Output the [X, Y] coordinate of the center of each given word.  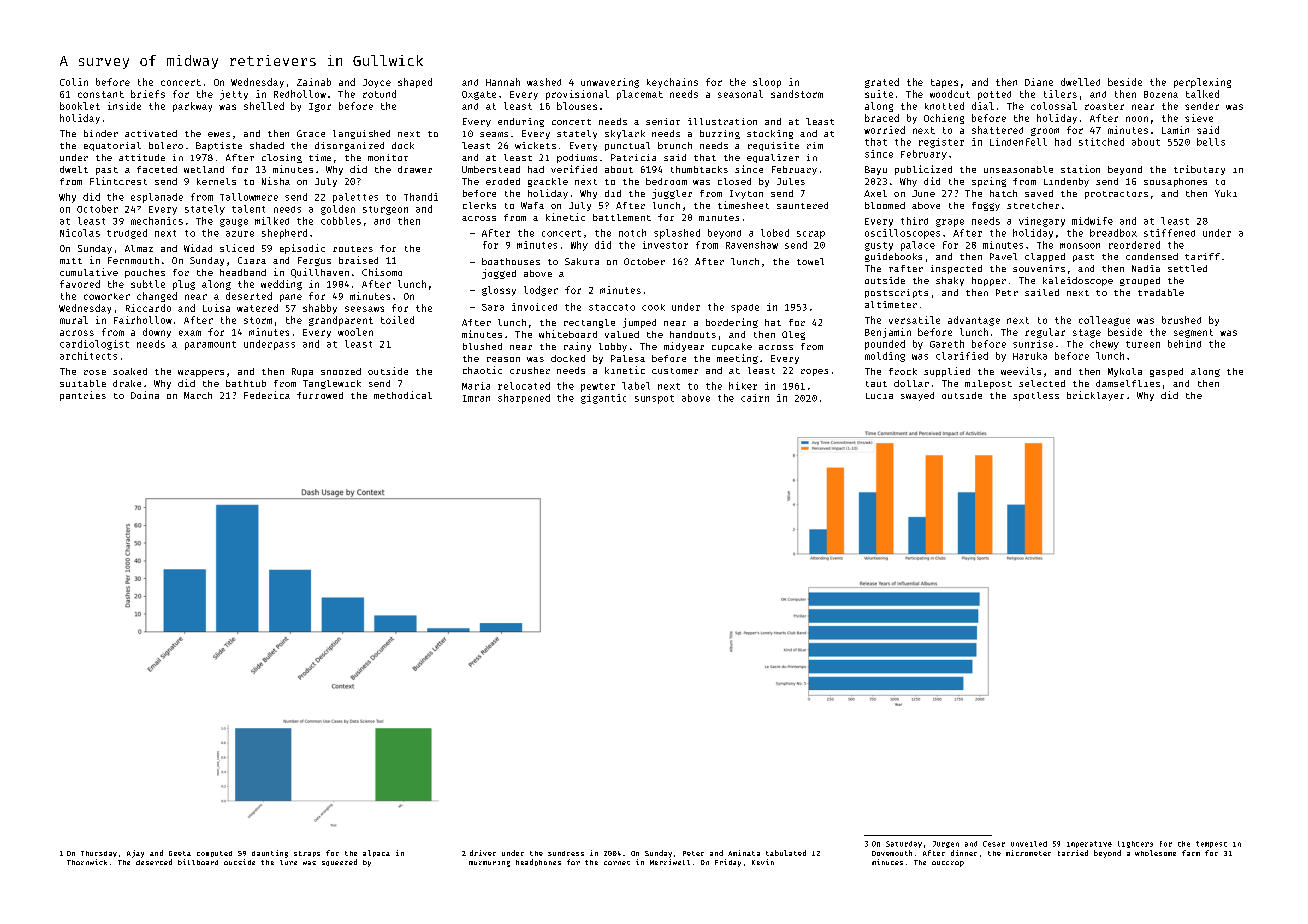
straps [307, 854]
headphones [538, 862]
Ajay [135, 854]
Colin [74, 82]
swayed [917, 396]
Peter [693, 853]
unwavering [610, 83]
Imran [476, 398]
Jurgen [946, 844]
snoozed [341, 371]
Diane [1039, 82]
